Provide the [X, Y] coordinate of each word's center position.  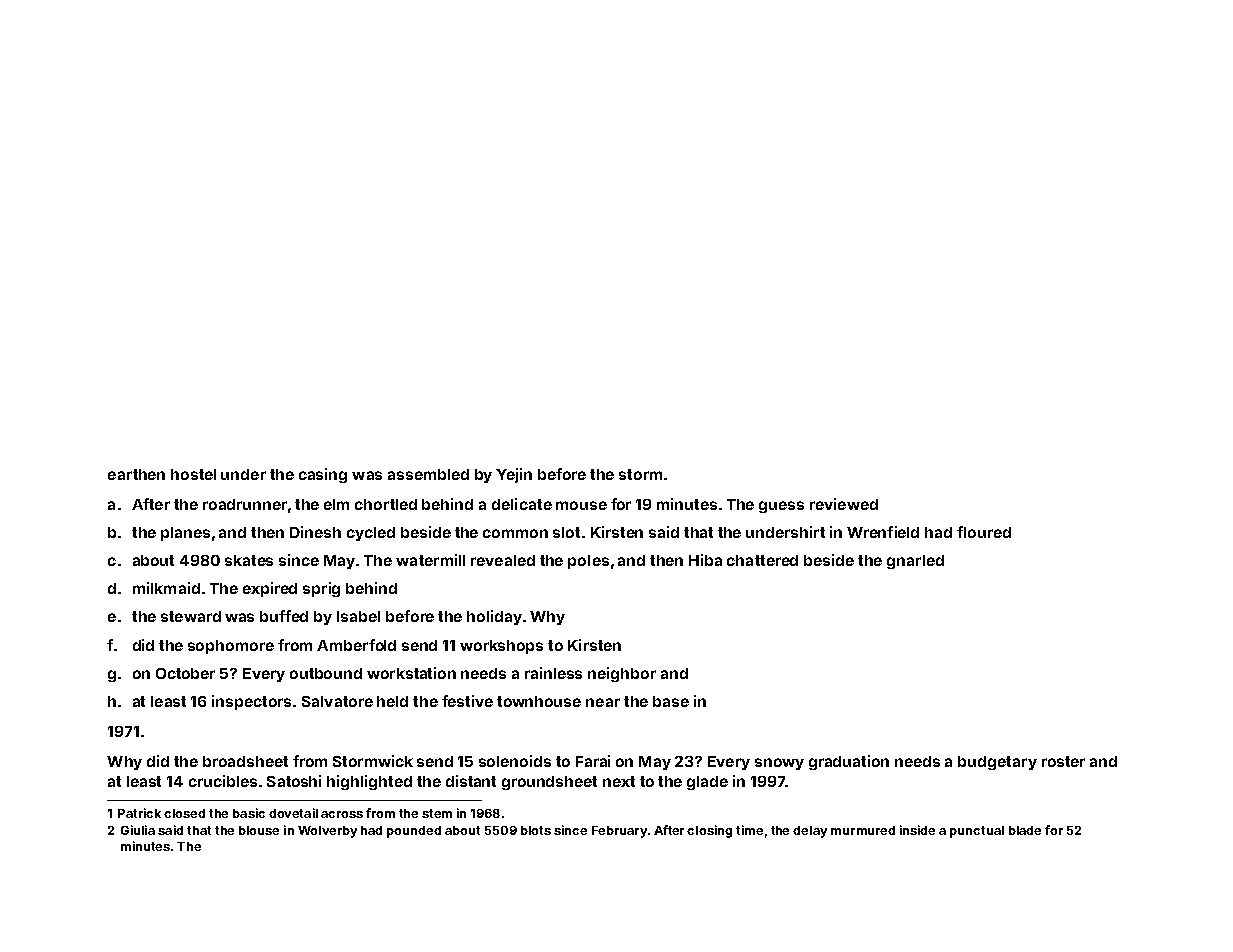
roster [1063, 761]
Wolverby [327, 832]
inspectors [251, 702]
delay [810, 832]
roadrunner [245, 504]
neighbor [622, 674]
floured [984, 532]
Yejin [514, 475]
